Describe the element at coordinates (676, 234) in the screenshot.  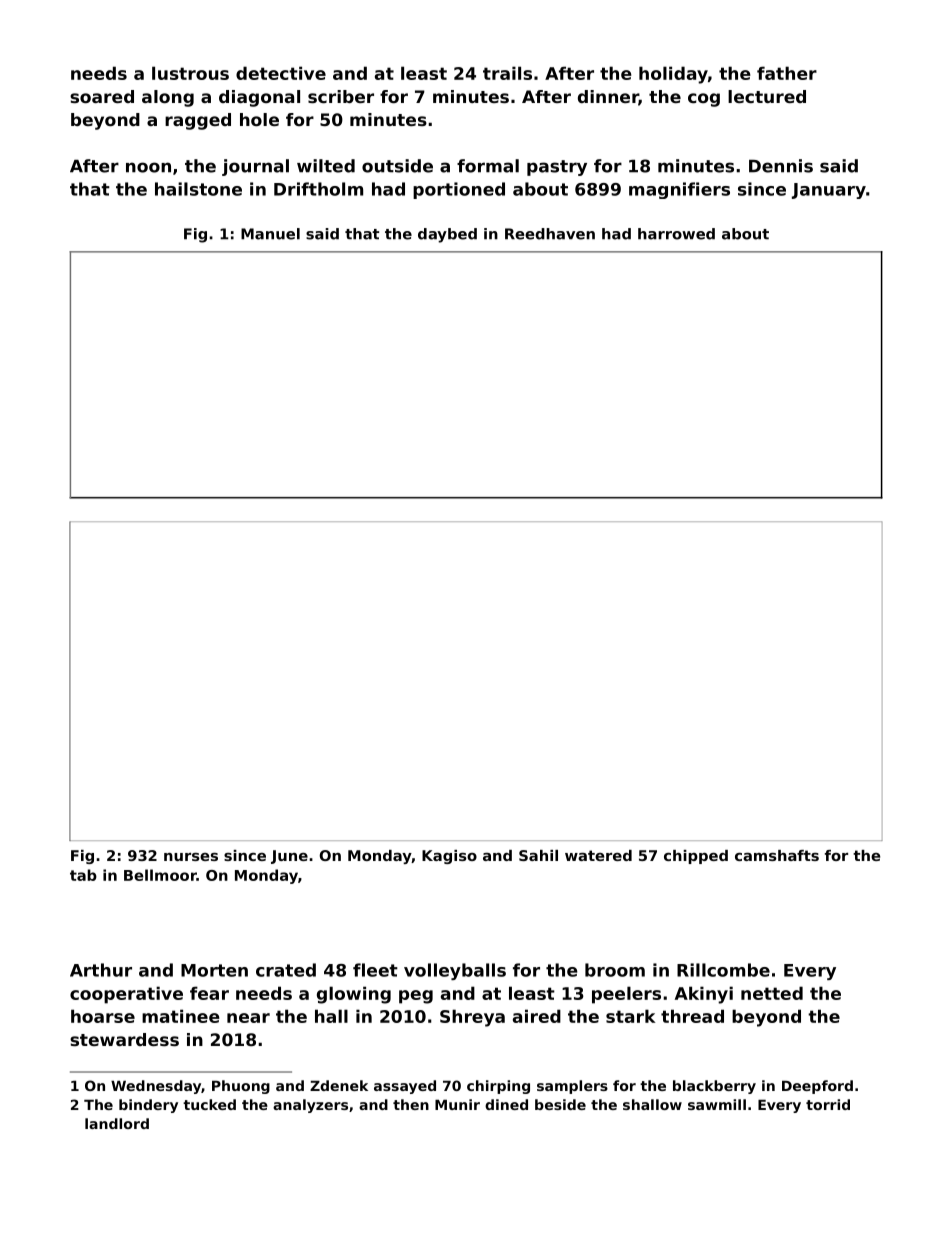
I see `harrowed` at that location.
